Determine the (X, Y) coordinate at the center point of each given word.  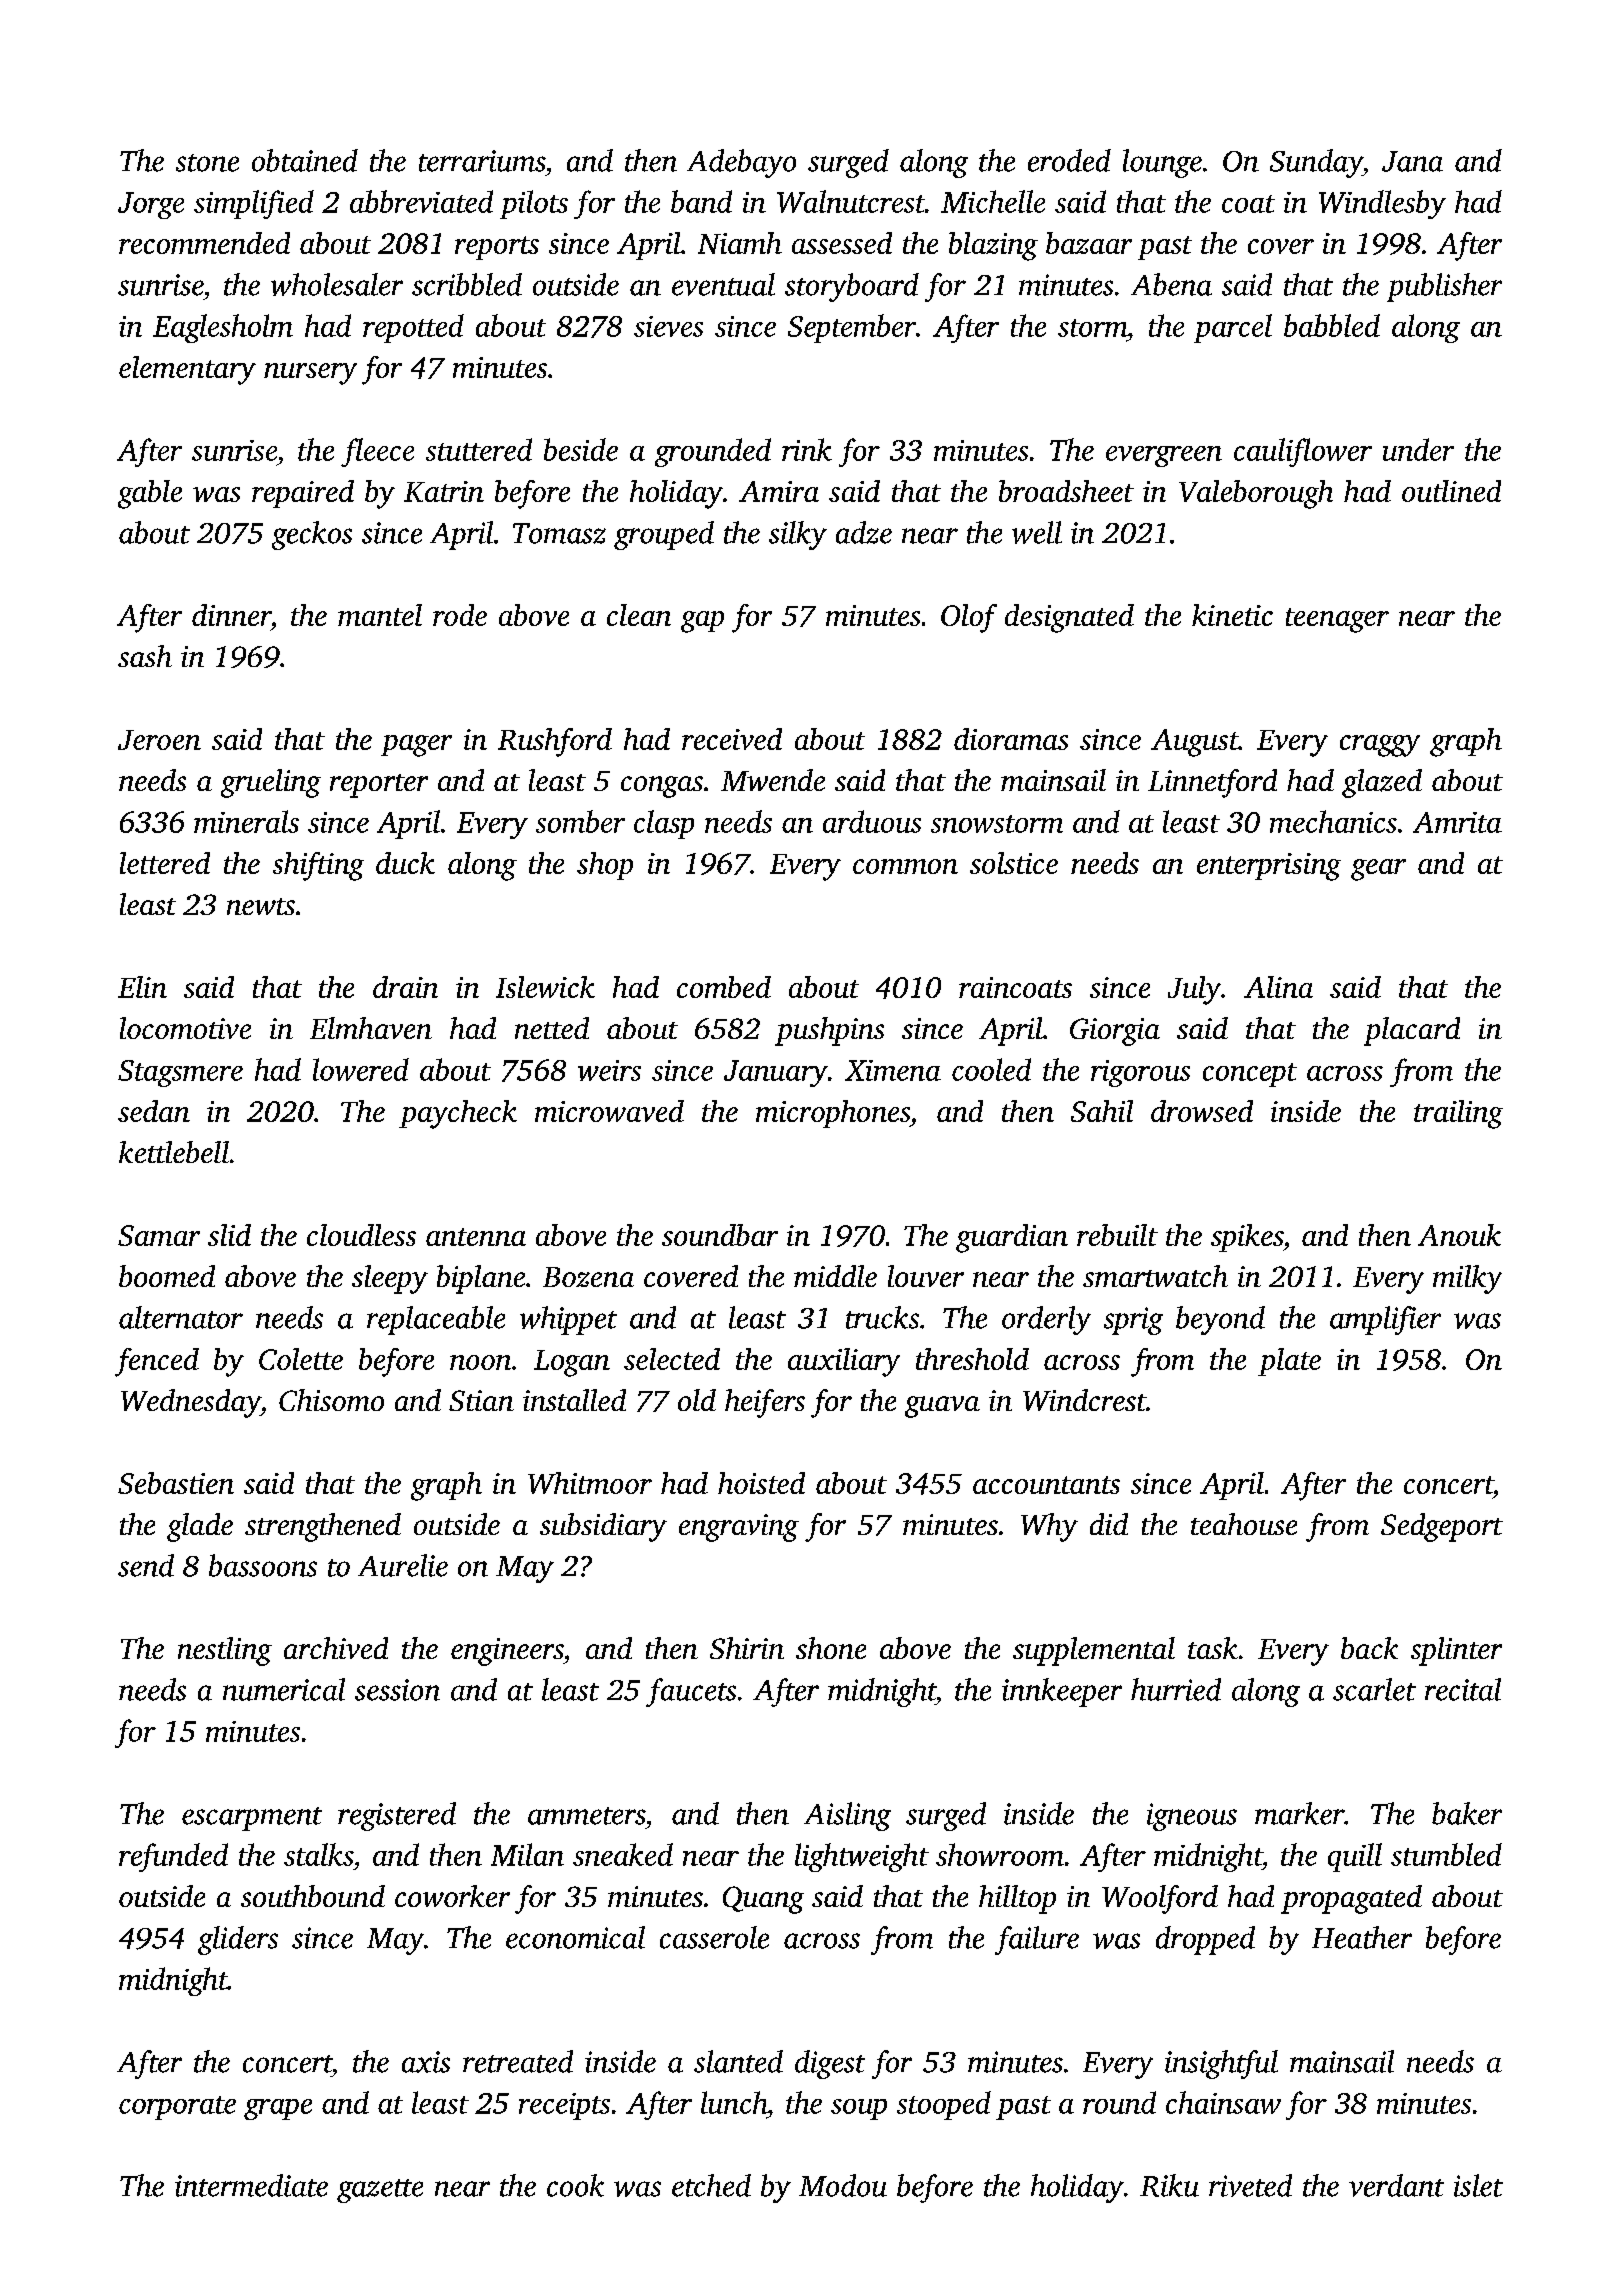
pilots (534, 204)
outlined (1451, 491)
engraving (739, 1528)
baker (1467, 1813)
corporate (177, 2108)
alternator (181, 1317)
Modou (843, 2185)
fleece (377, 452)
